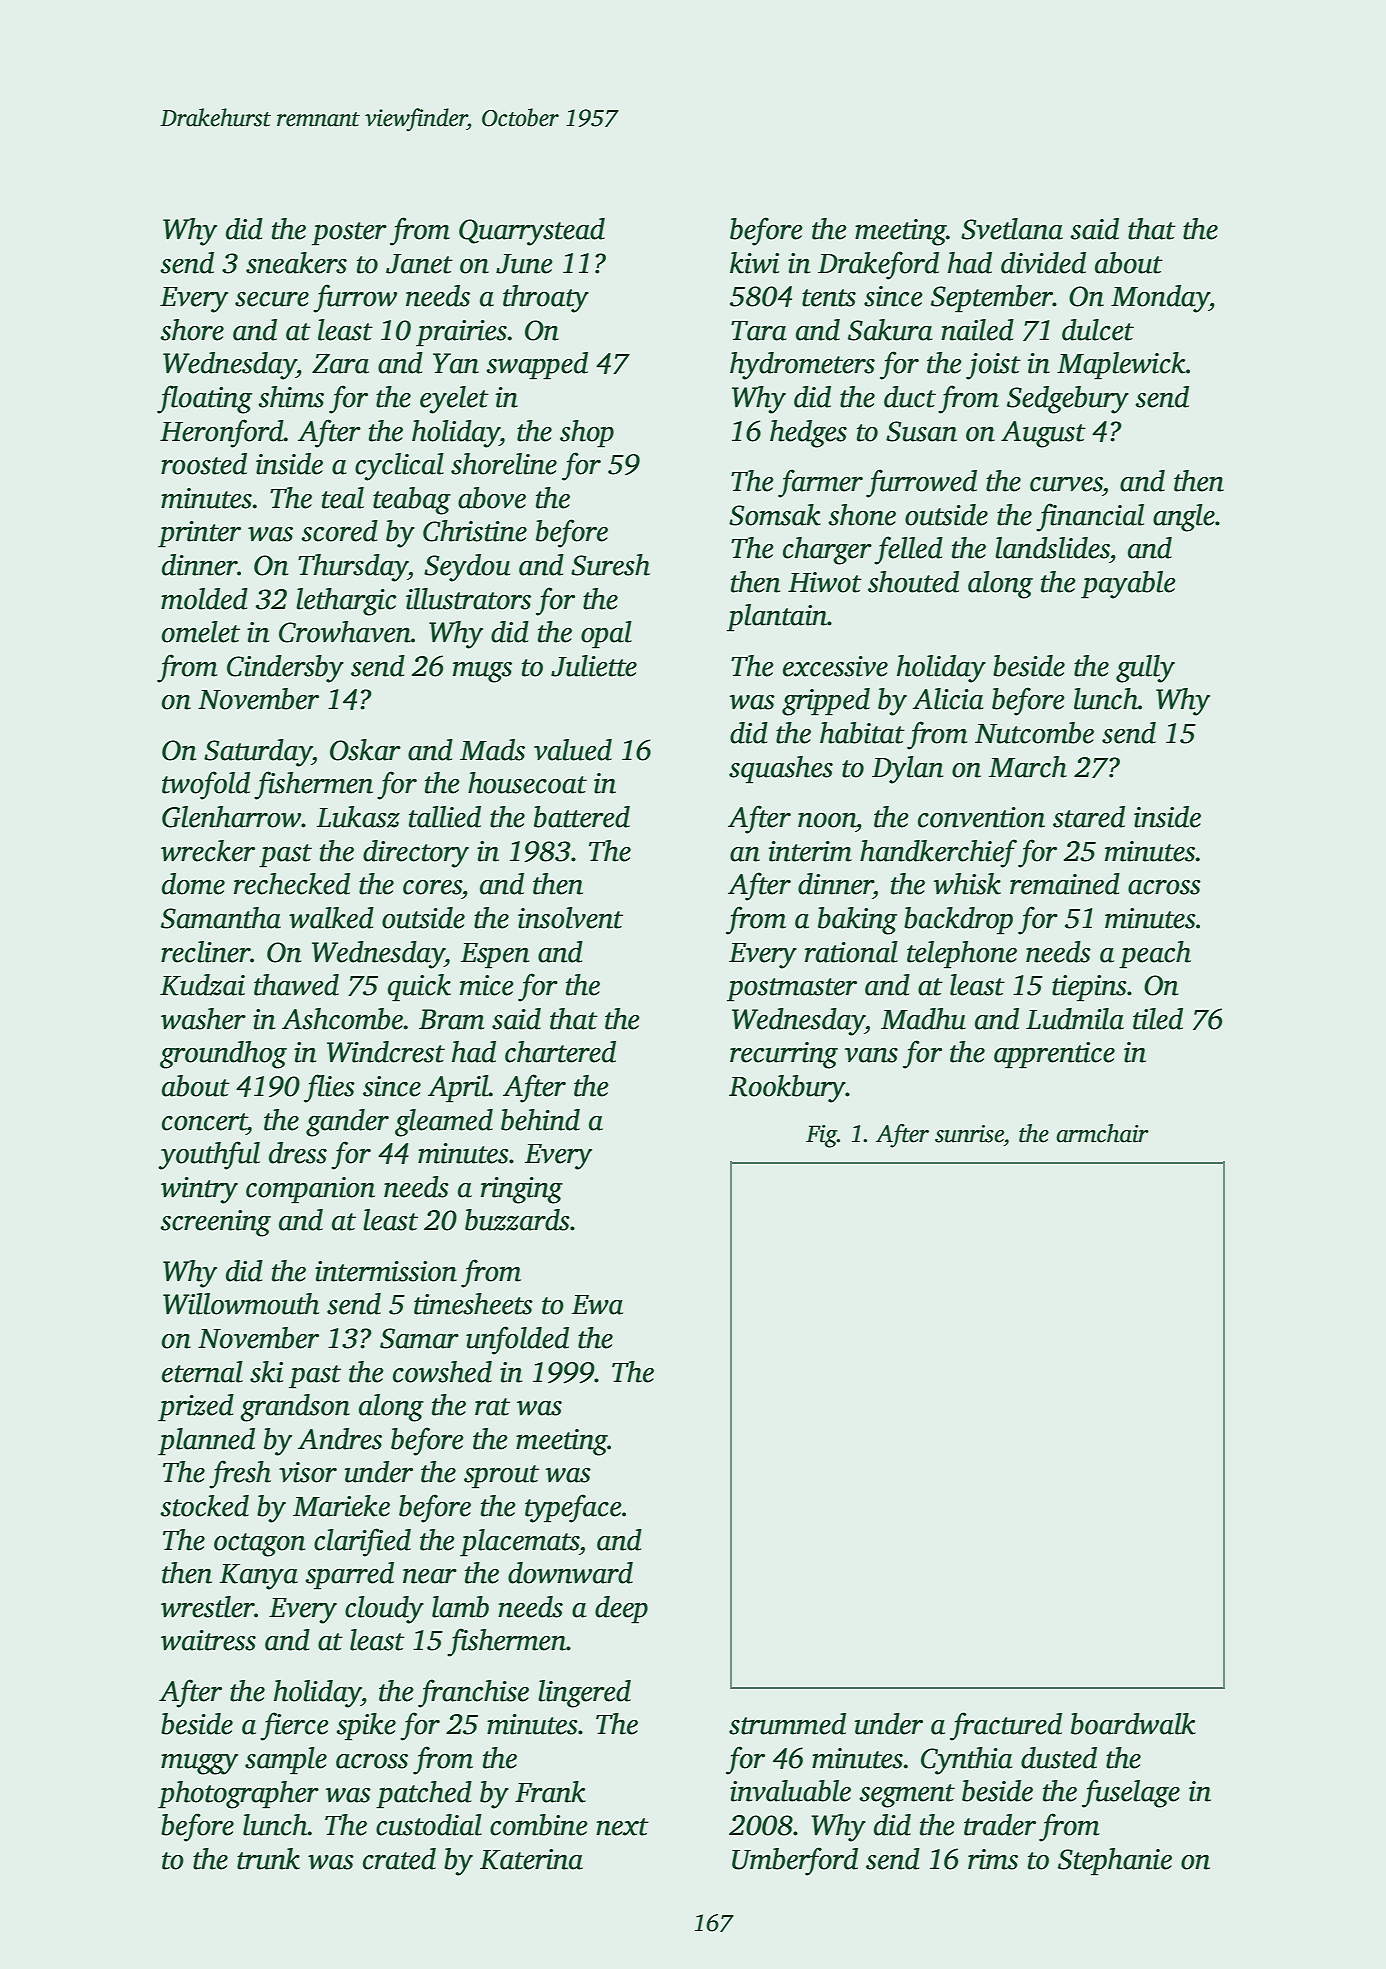  Describe the element at coordinates (621, 1610) in the screenshot. I see `deep` at that location.
